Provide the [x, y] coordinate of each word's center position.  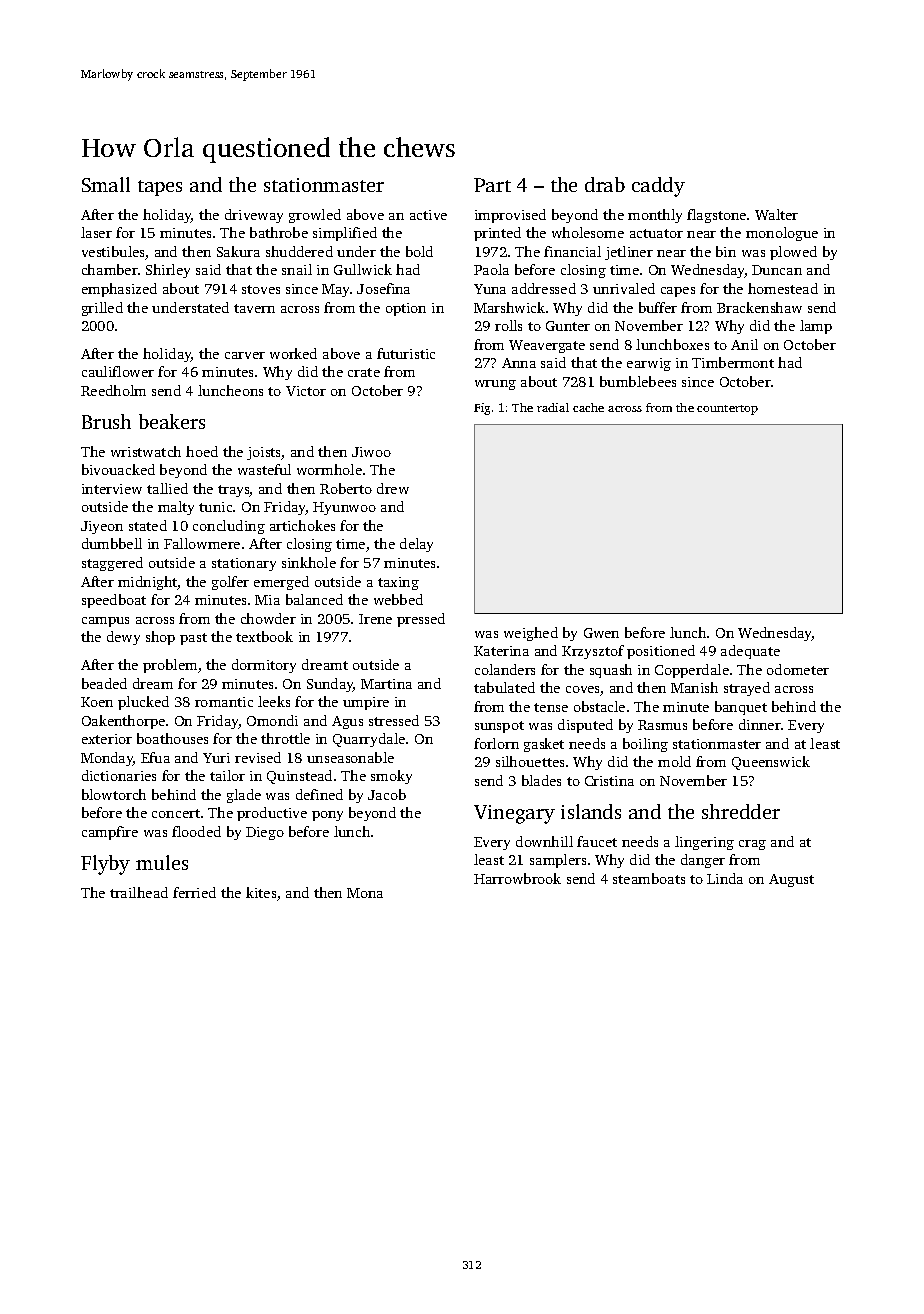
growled [315, 216]
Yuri [216, 758]
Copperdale [692, 671]
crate [364, 372]
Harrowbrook [517, 878]
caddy [658, 187]
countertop [727, 410]
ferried [194, 892]
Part [492, 185]
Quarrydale [369, 740]
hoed [202, 451]
